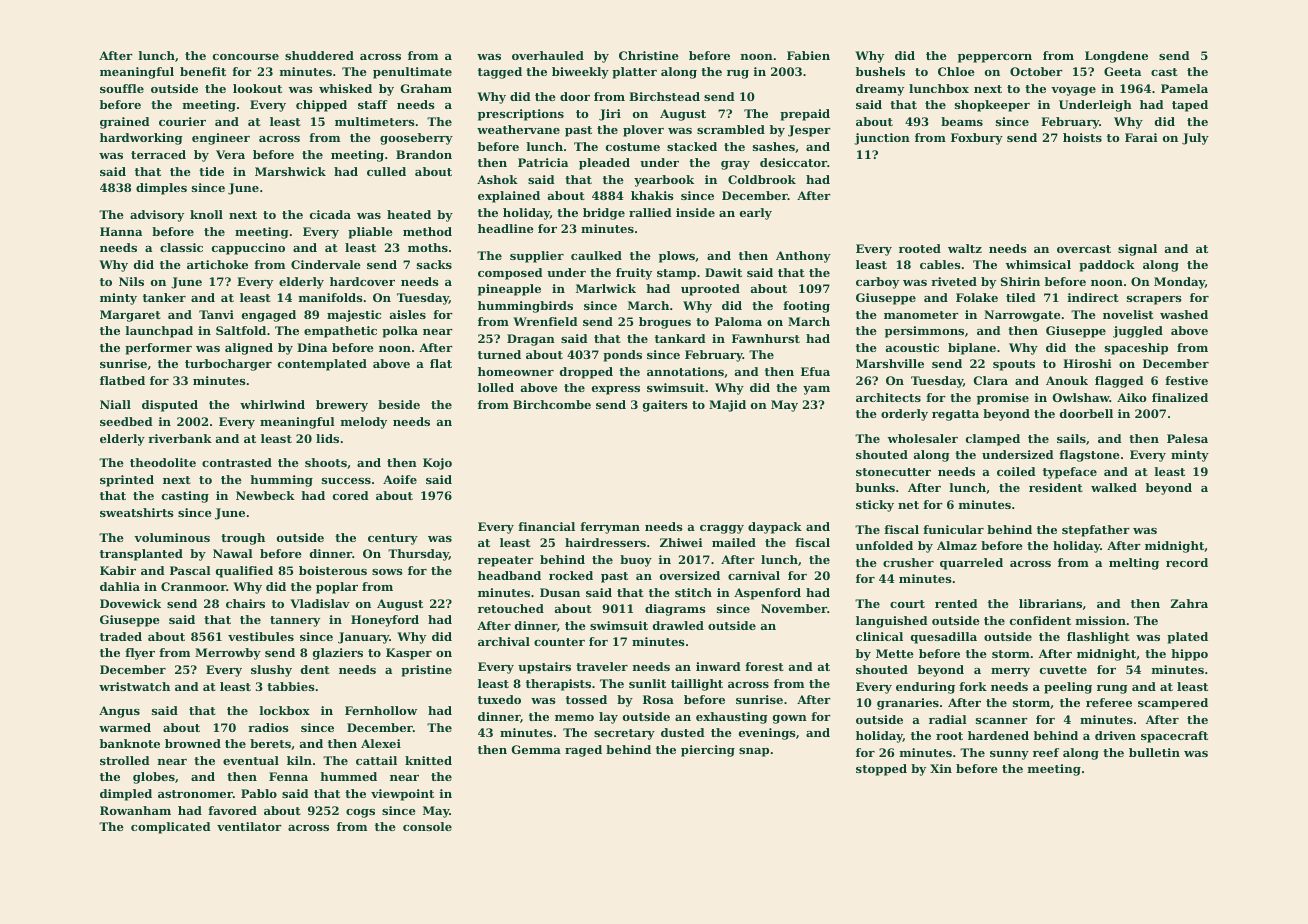 The height and width of the document is (924, 1308). I want to click on overhauled, so click(548, 55).
